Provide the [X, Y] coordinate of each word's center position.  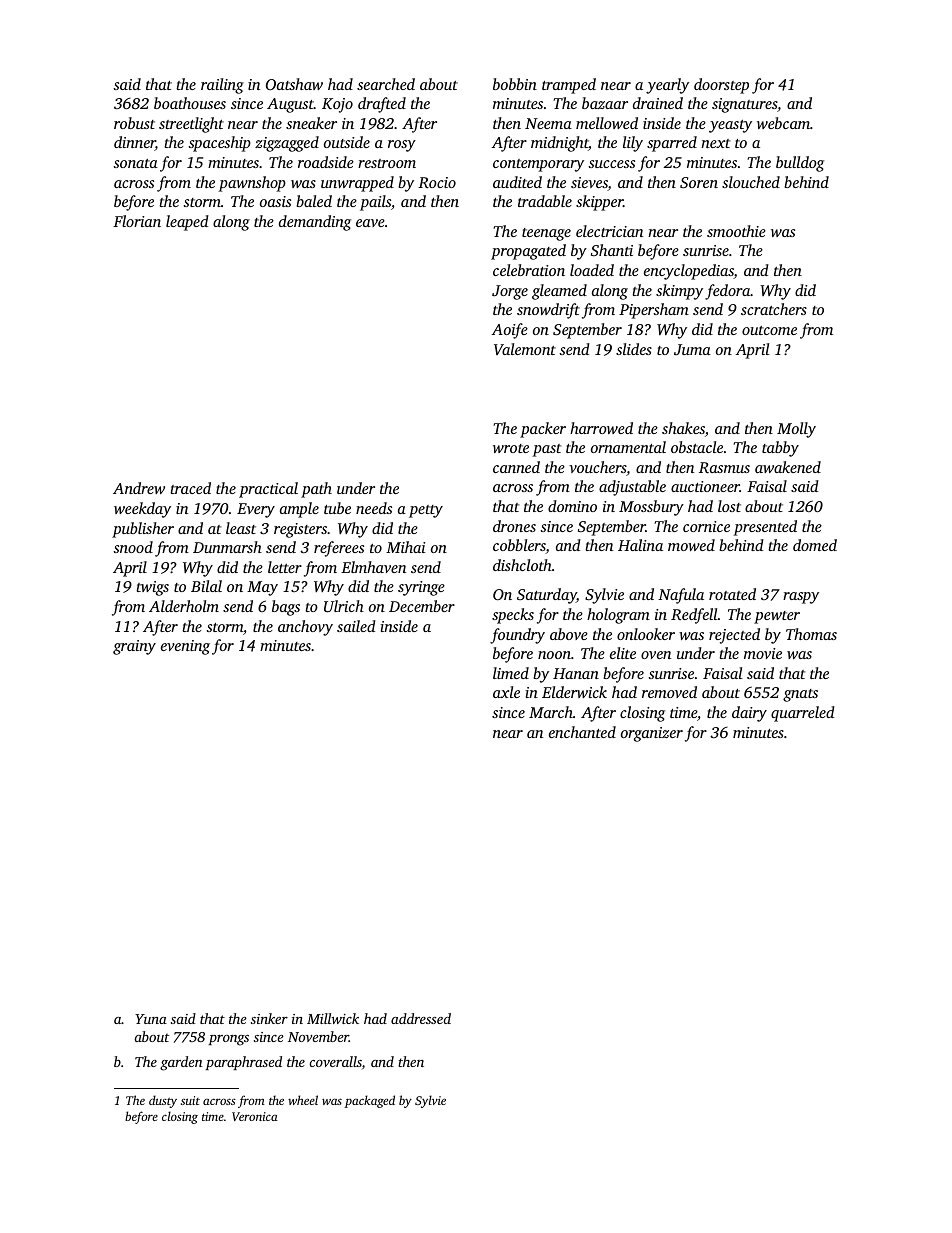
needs [374, 508]
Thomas [811, 634]
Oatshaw [294, 84]
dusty [163, 1101]
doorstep [721, 86]
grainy [134, 647]
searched [386, 84]
